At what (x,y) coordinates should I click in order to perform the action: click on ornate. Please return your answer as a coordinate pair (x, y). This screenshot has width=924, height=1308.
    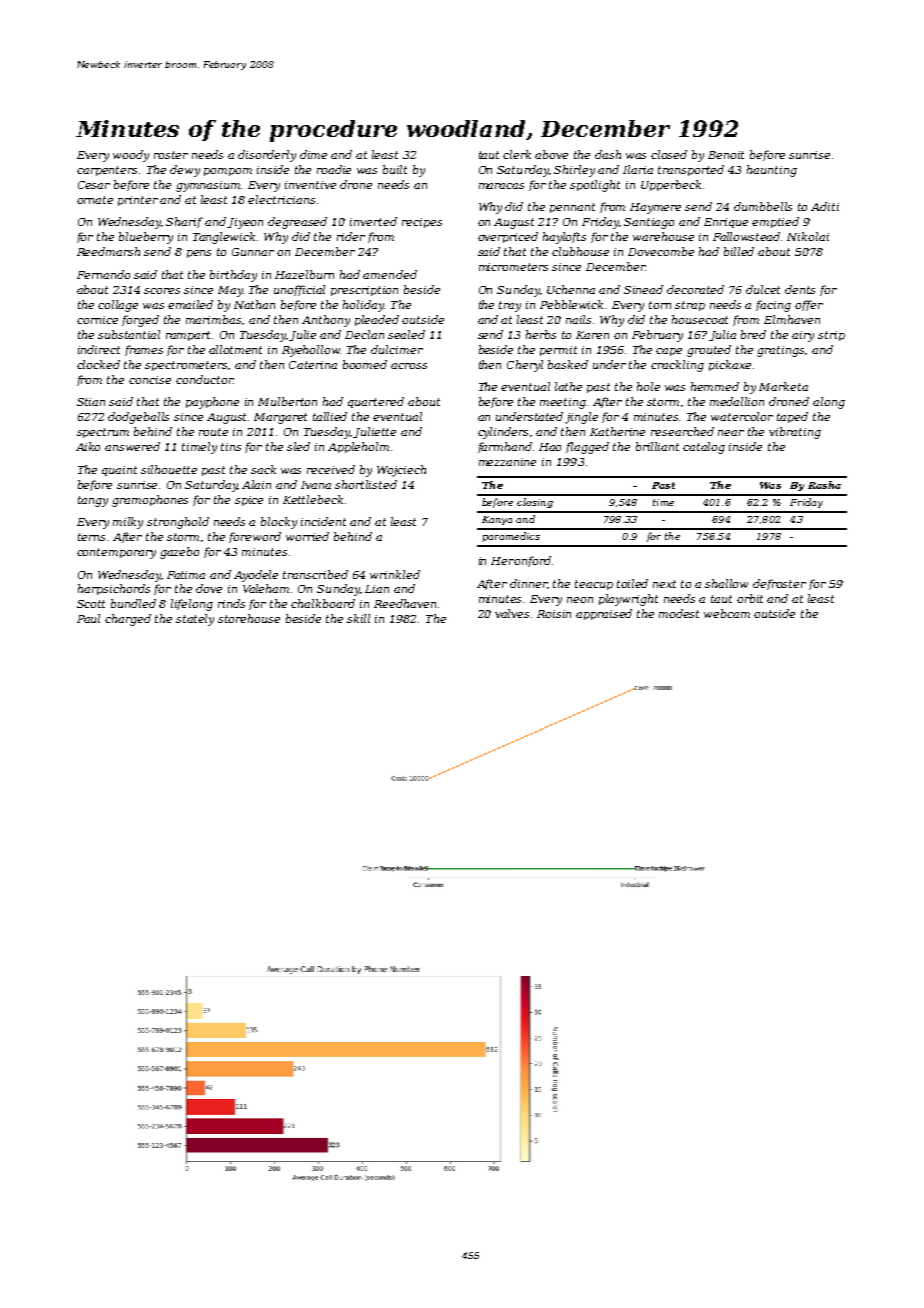
    Looking at the image, I should click on (95, 200).
